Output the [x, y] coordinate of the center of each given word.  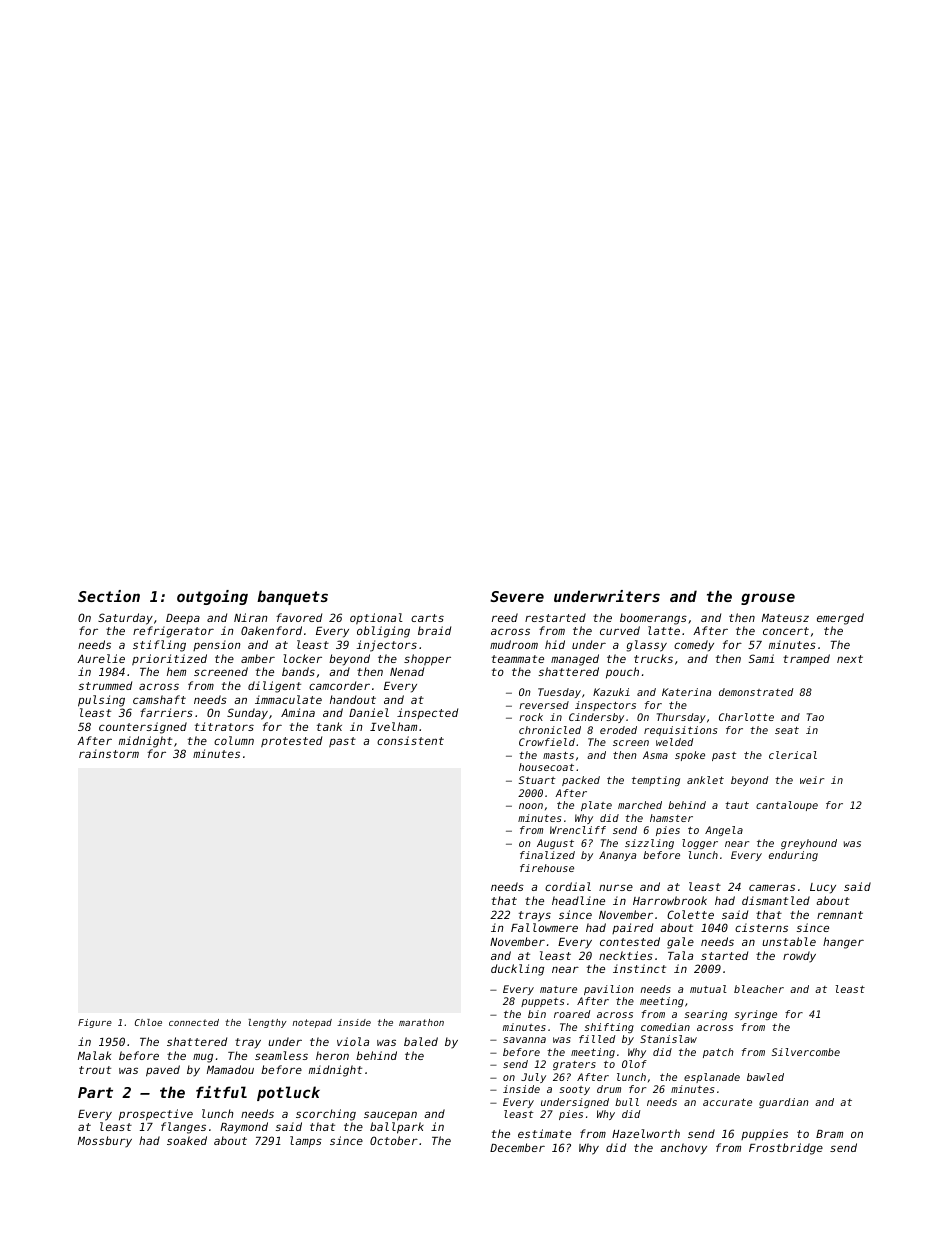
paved [163, 1071]
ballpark [397, 1128]
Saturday [125, 619]
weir [812, 780]
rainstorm [109, 753]
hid [555, 644]
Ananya [617, 856]
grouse [768, 599]
